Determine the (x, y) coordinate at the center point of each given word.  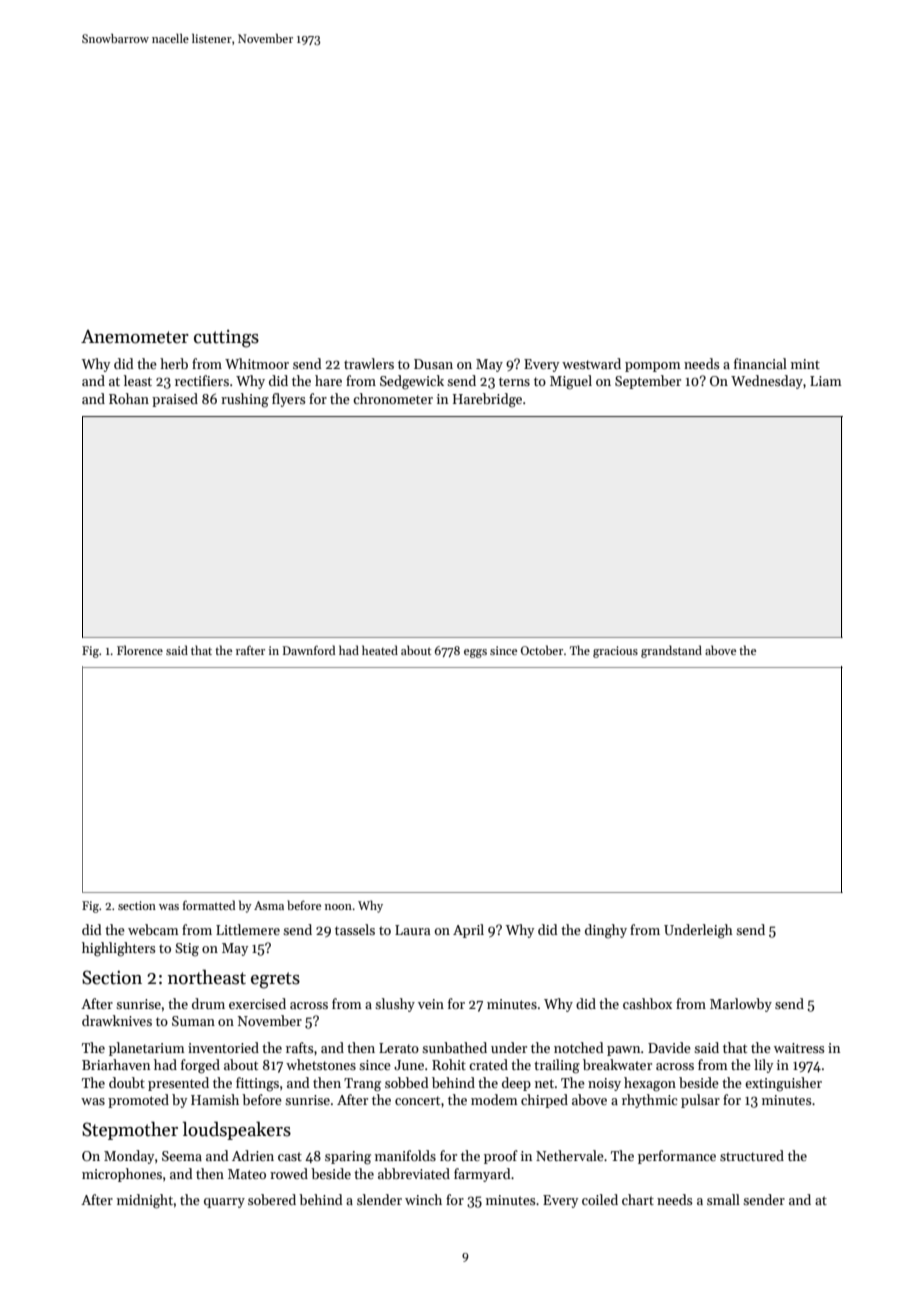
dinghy (606, 931)
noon (338, 907)
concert (417, 1100)
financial (760, 363)
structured (752, 1155)
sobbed (407, 1082)
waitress (799, 1048)
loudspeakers (237, 1130)
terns (514, 381)
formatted (209, 905)
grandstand (671, 651)
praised (175, 400)
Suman (193, 1021)
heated (380, 650)
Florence (140, 650)
